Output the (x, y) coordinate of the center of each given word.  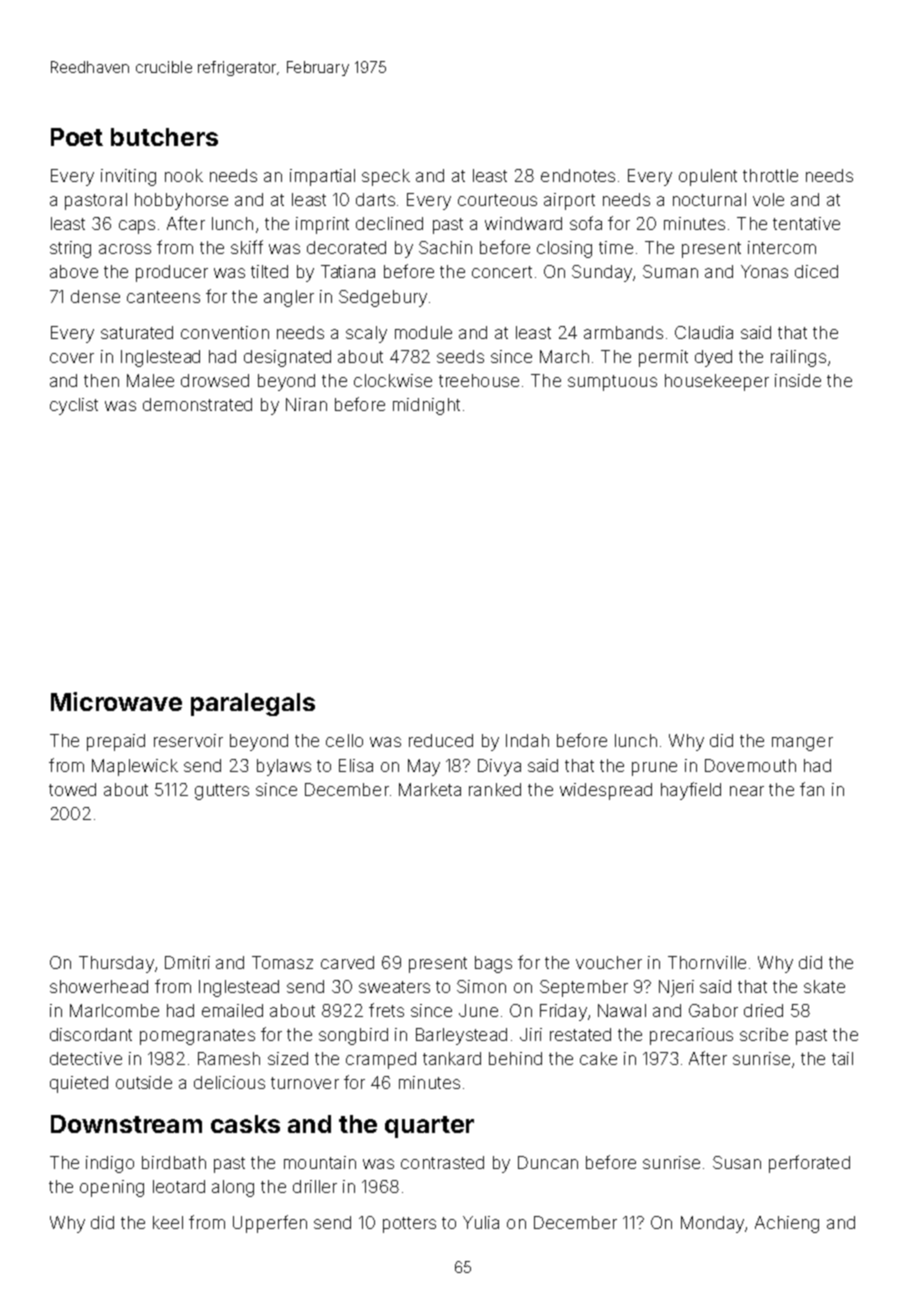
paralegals (253, 704)
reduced (441, 740)
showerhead (99, 986)
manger (802, 744)
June (478, 1010)
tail (842, 1058)
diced (816, 271)
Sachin (445, 247)
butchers (164, 137)
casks (245, 1124)
